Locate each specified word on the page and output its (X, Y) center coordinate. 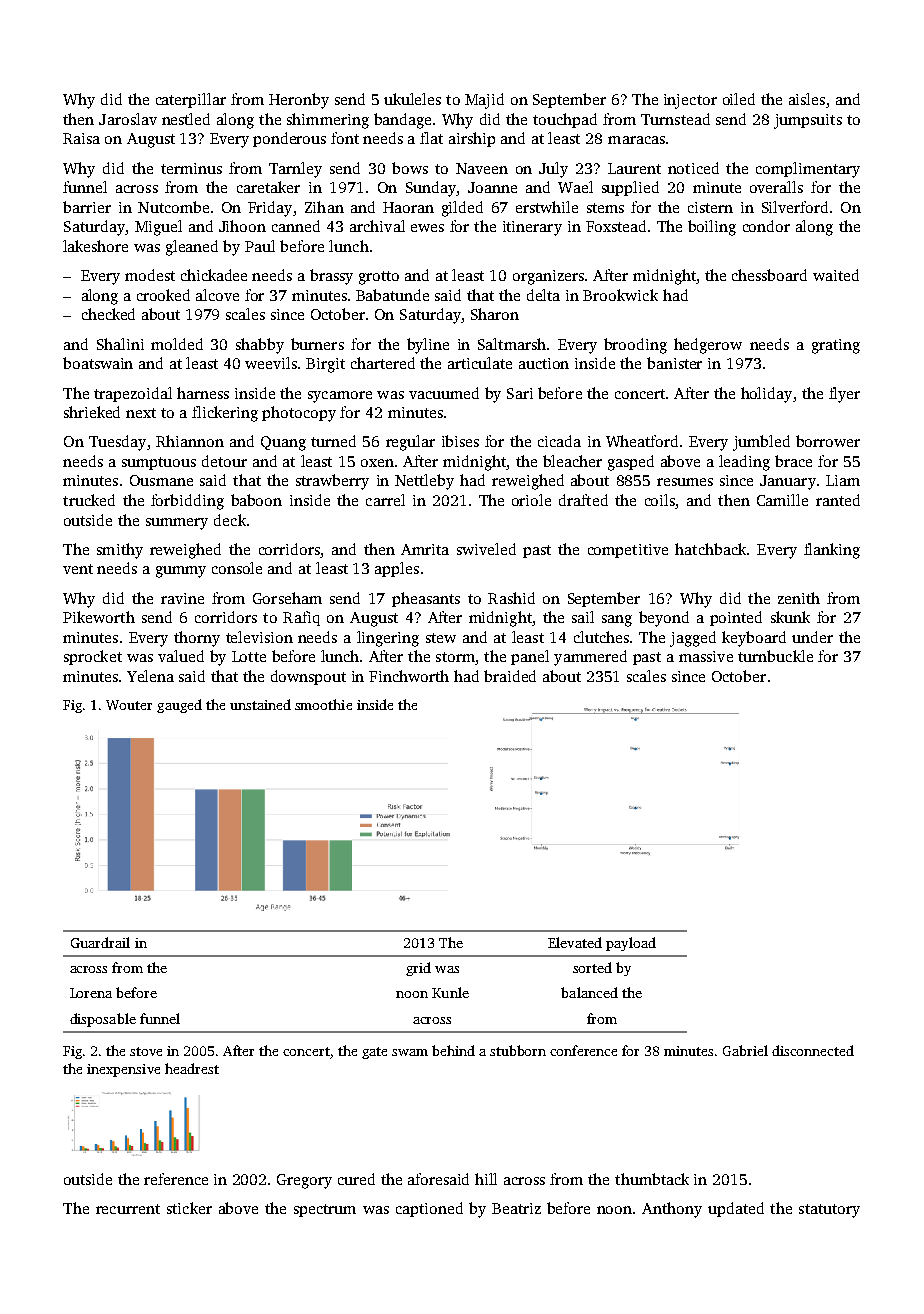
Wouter (129, 705)
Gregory (304, 1181)
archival (377, 226)
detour (224, 461)
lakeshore (95, 246)
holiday (766, 395)
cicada (559, 441)
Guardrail (100, 942)
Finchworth (409, 676)
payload (631, 944)
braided (510, 676)
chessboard (769, 275)
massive (706, 656)
